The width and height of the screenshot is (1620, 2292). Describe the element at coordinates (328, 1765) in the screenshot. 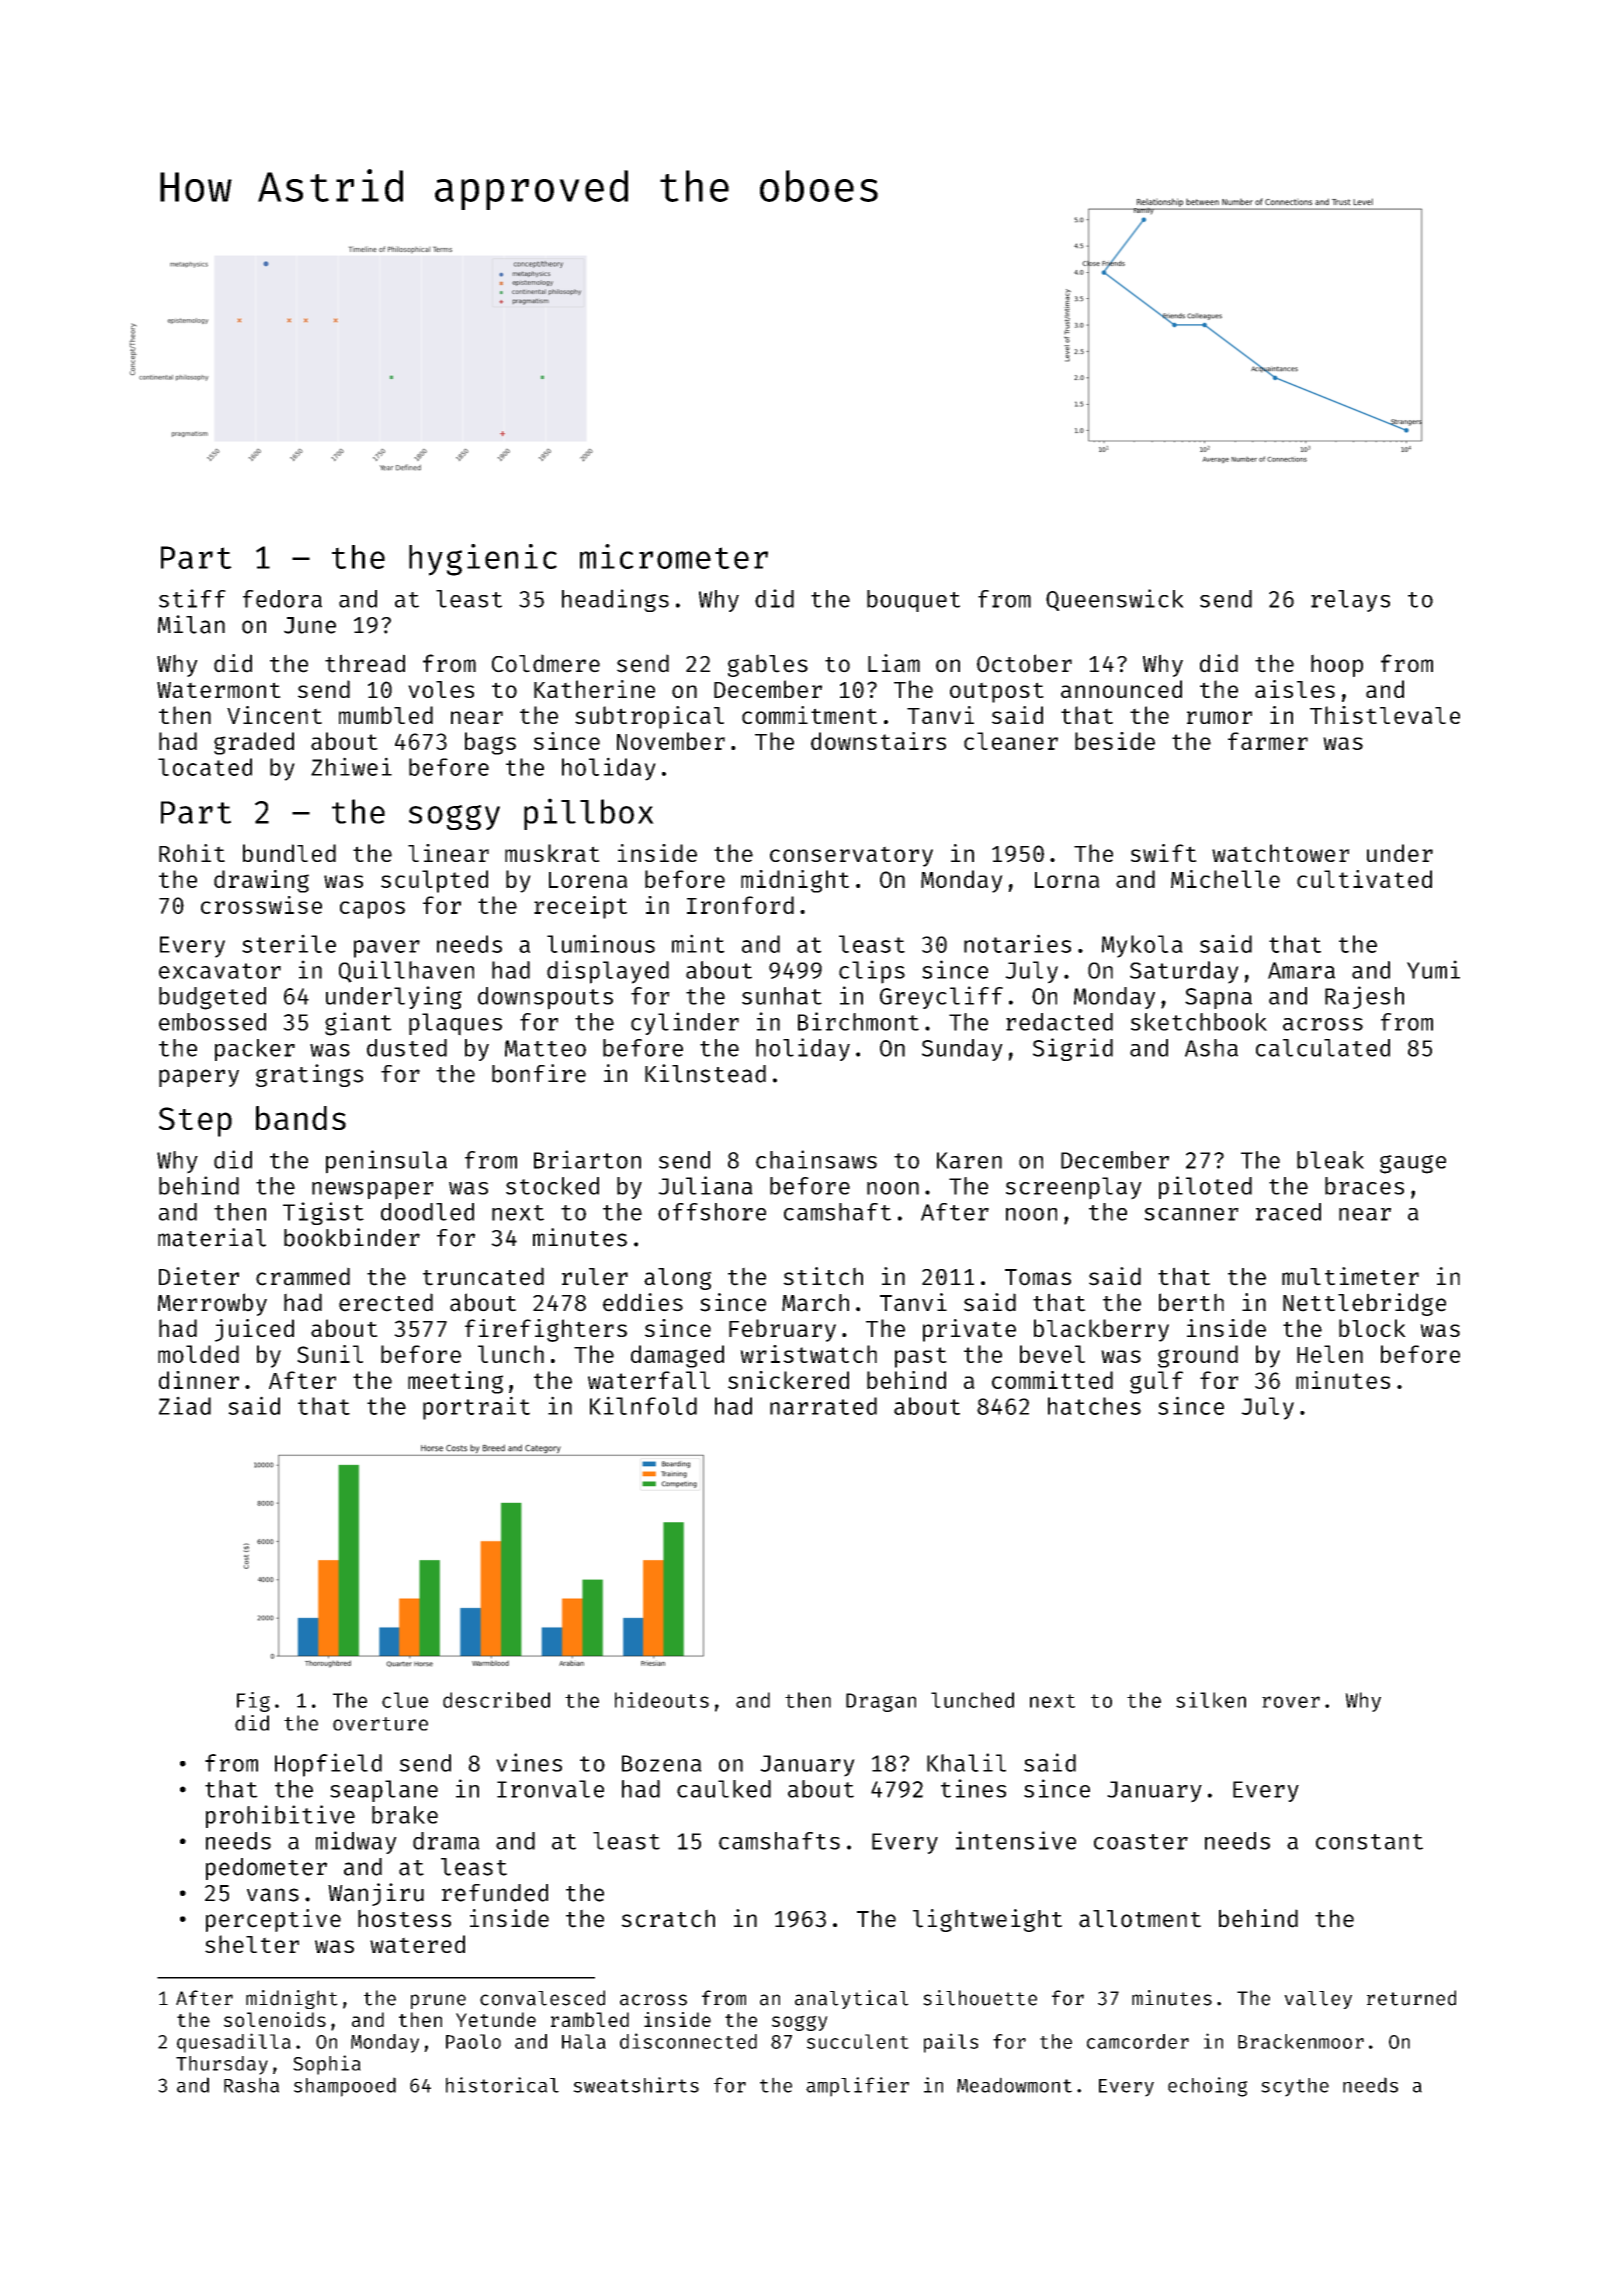

I see `Hopfield` at that location.
